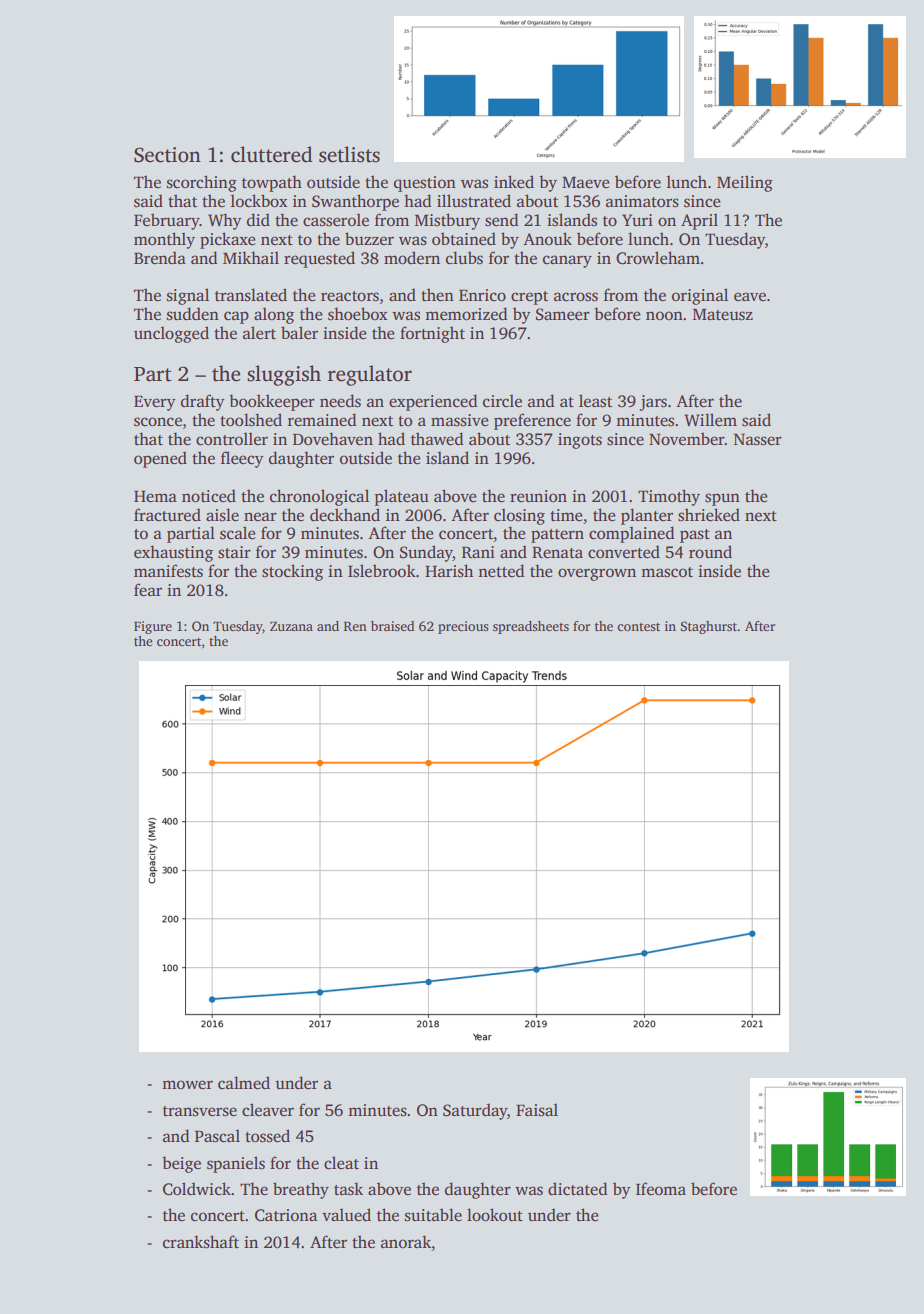  Describe the element at coordinates (148, 590) in the page. I see `fear` at that location.
